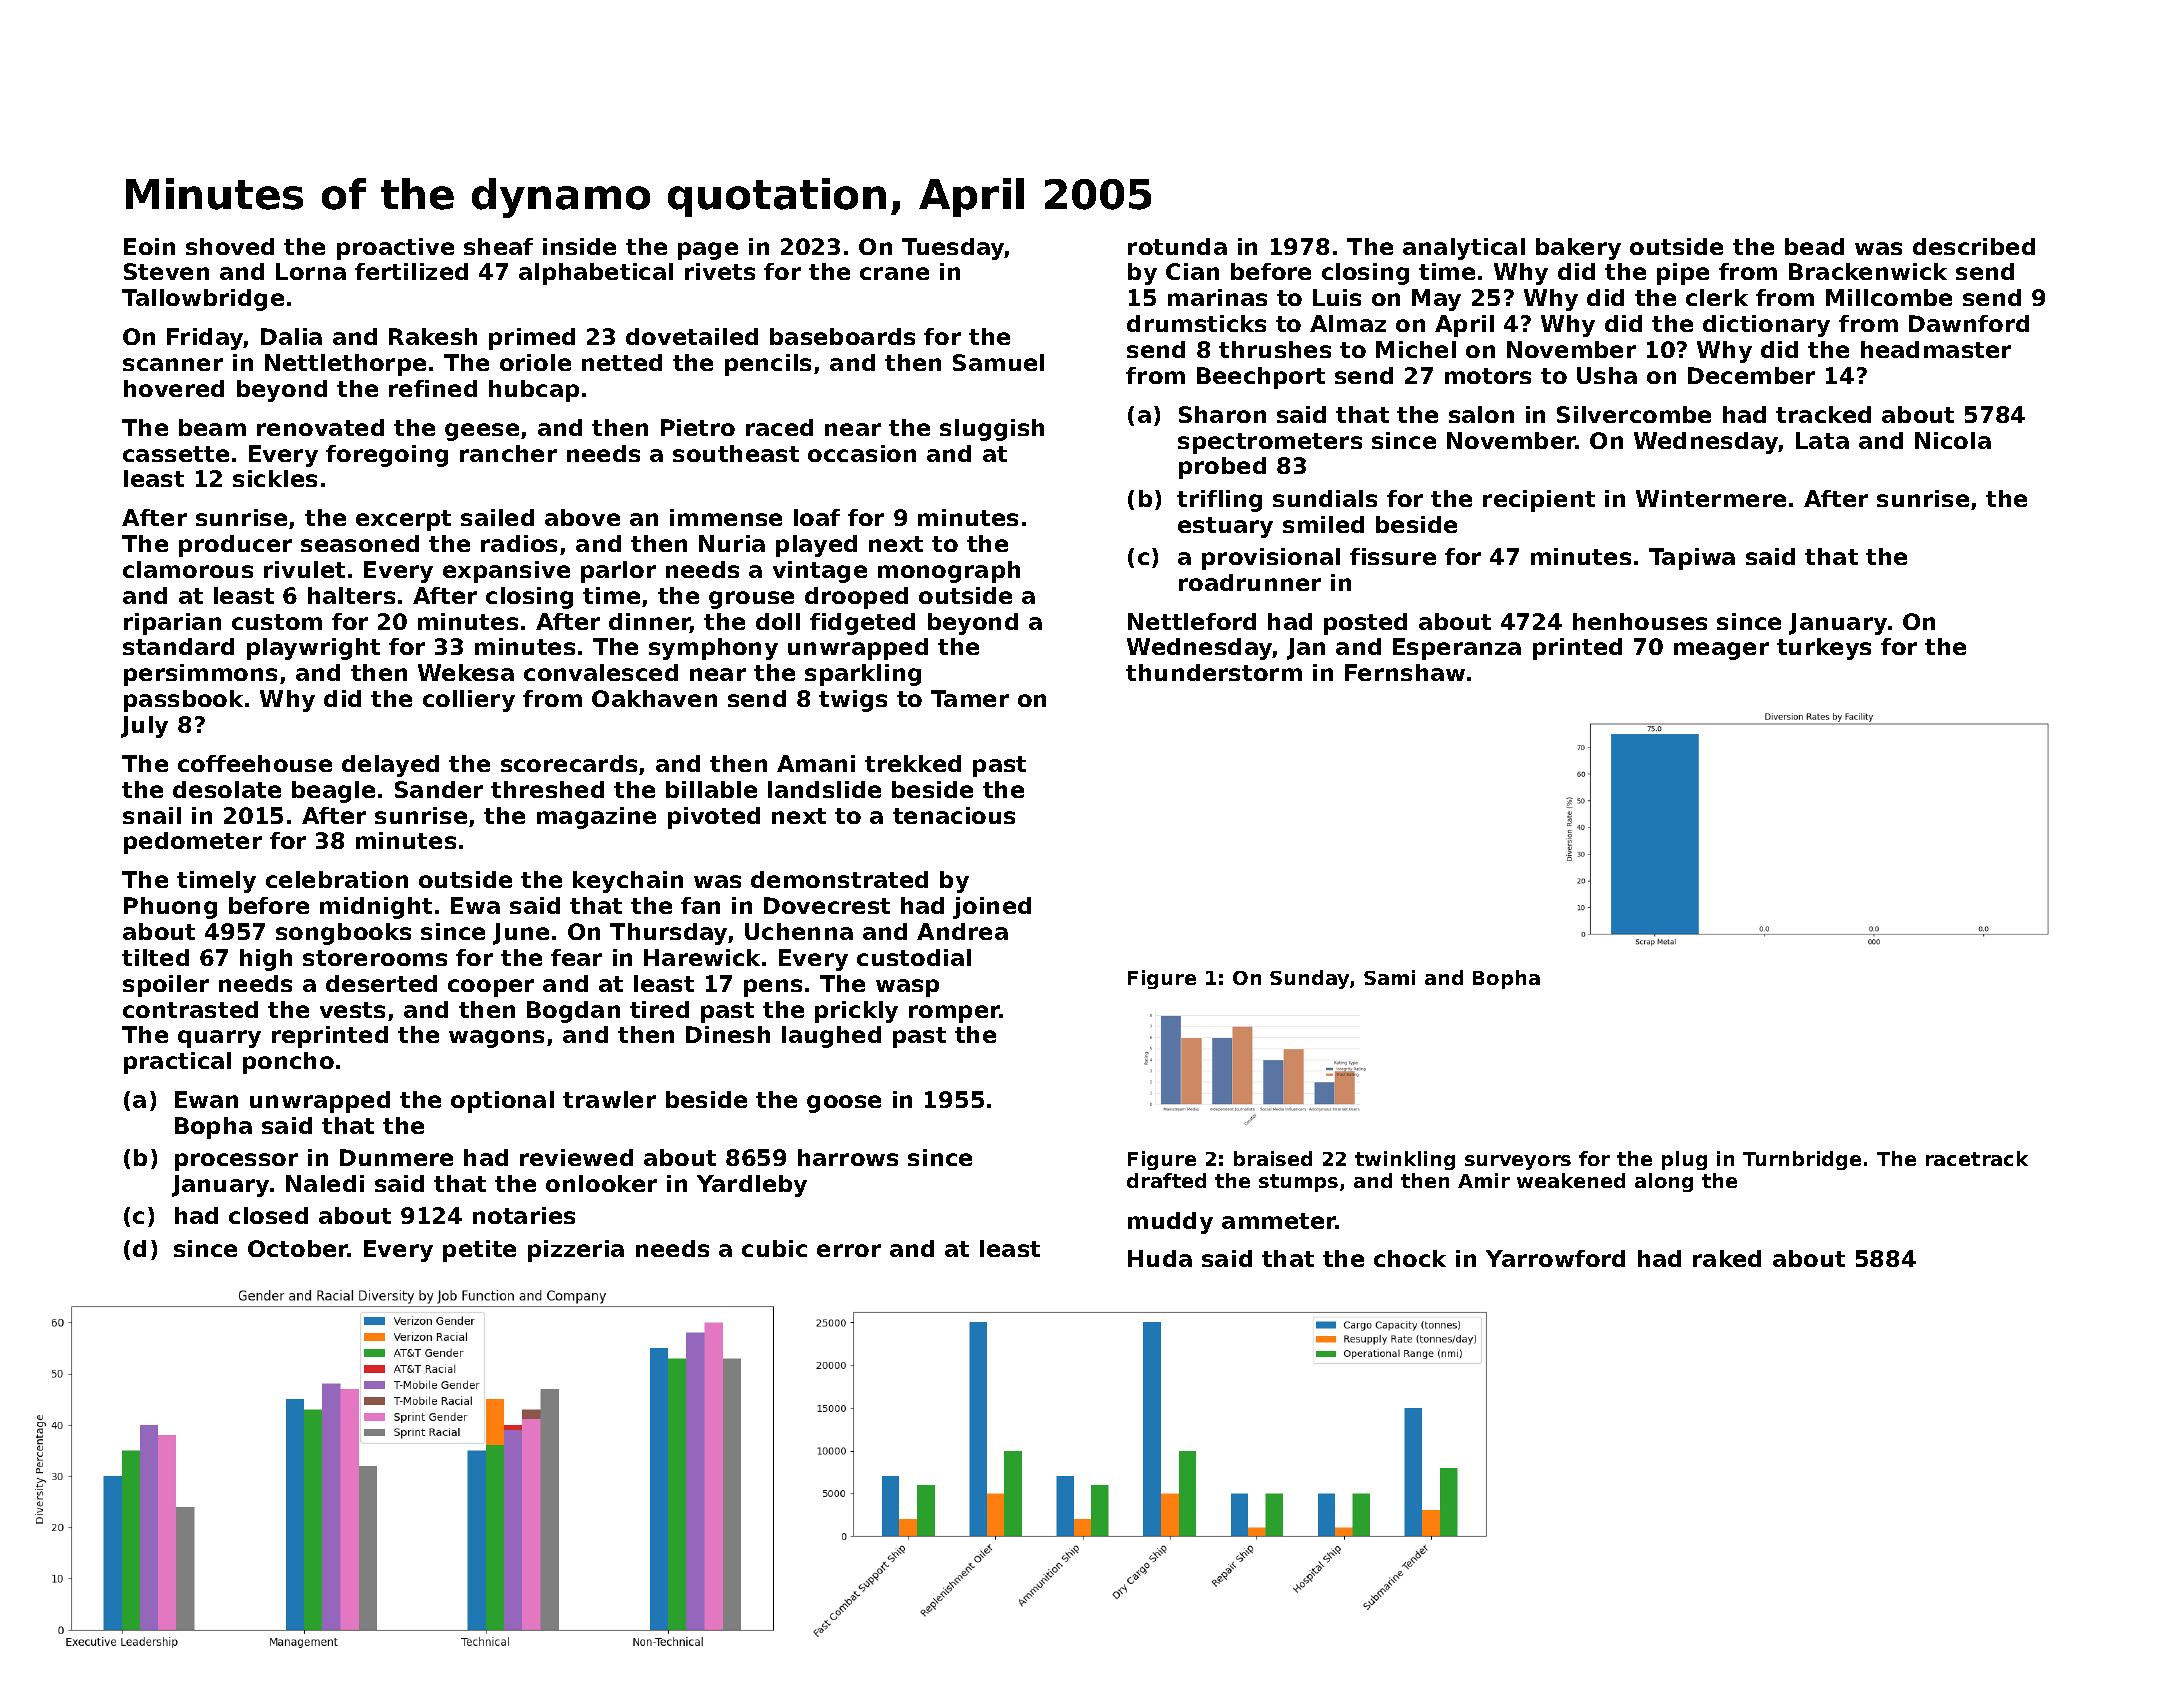 Image resolution: width=2178 pixels, height=1683 pixels. What do you see at coordinates (236, 1162) in the screenshot?
I see `processor` at bounding box center [236, 1162].
